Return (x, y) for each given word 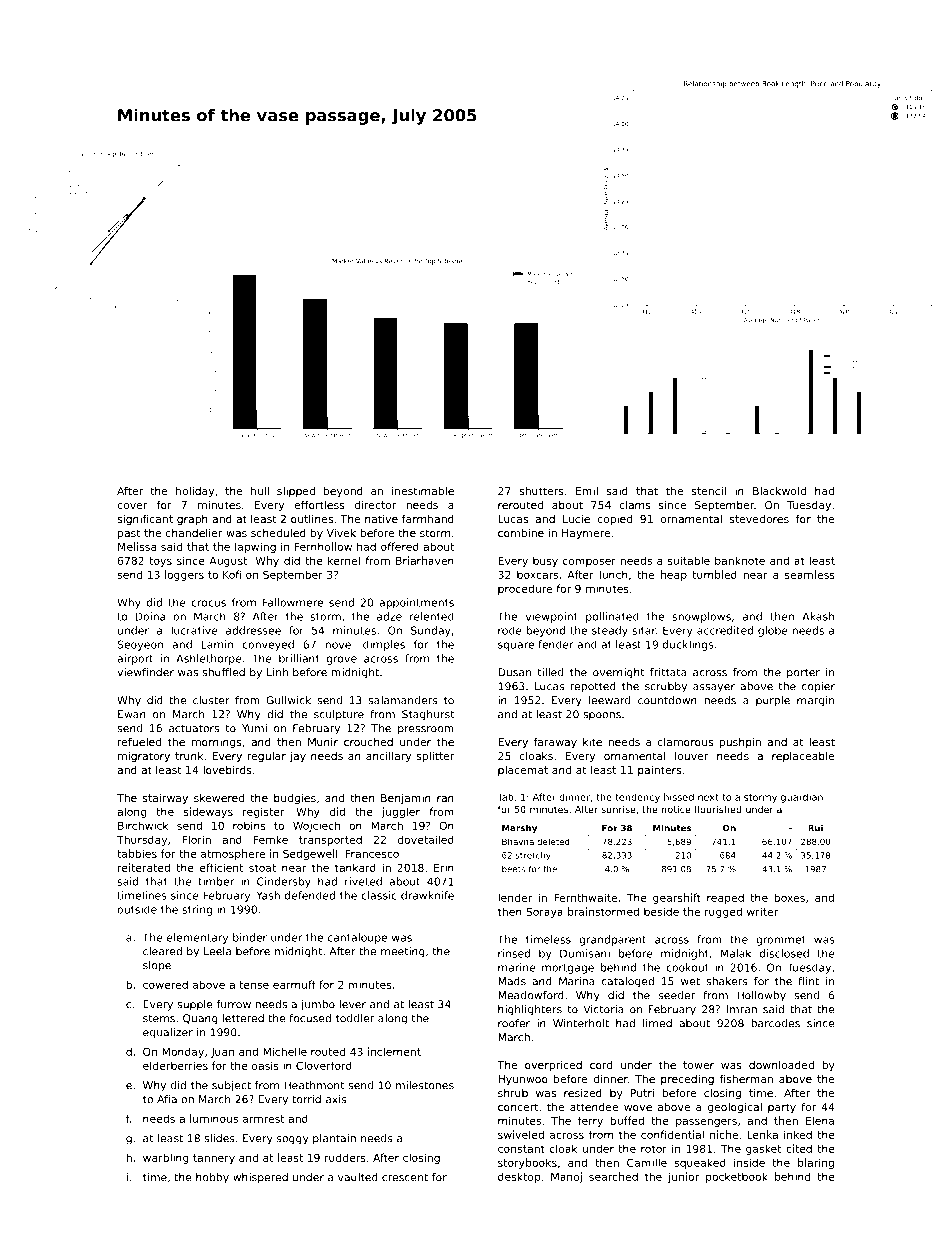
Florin (196, 839)
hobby (212, 1178)
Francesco (372, 854)
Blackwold (779, 490)
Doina (150, 616)
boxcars (537, 574)
